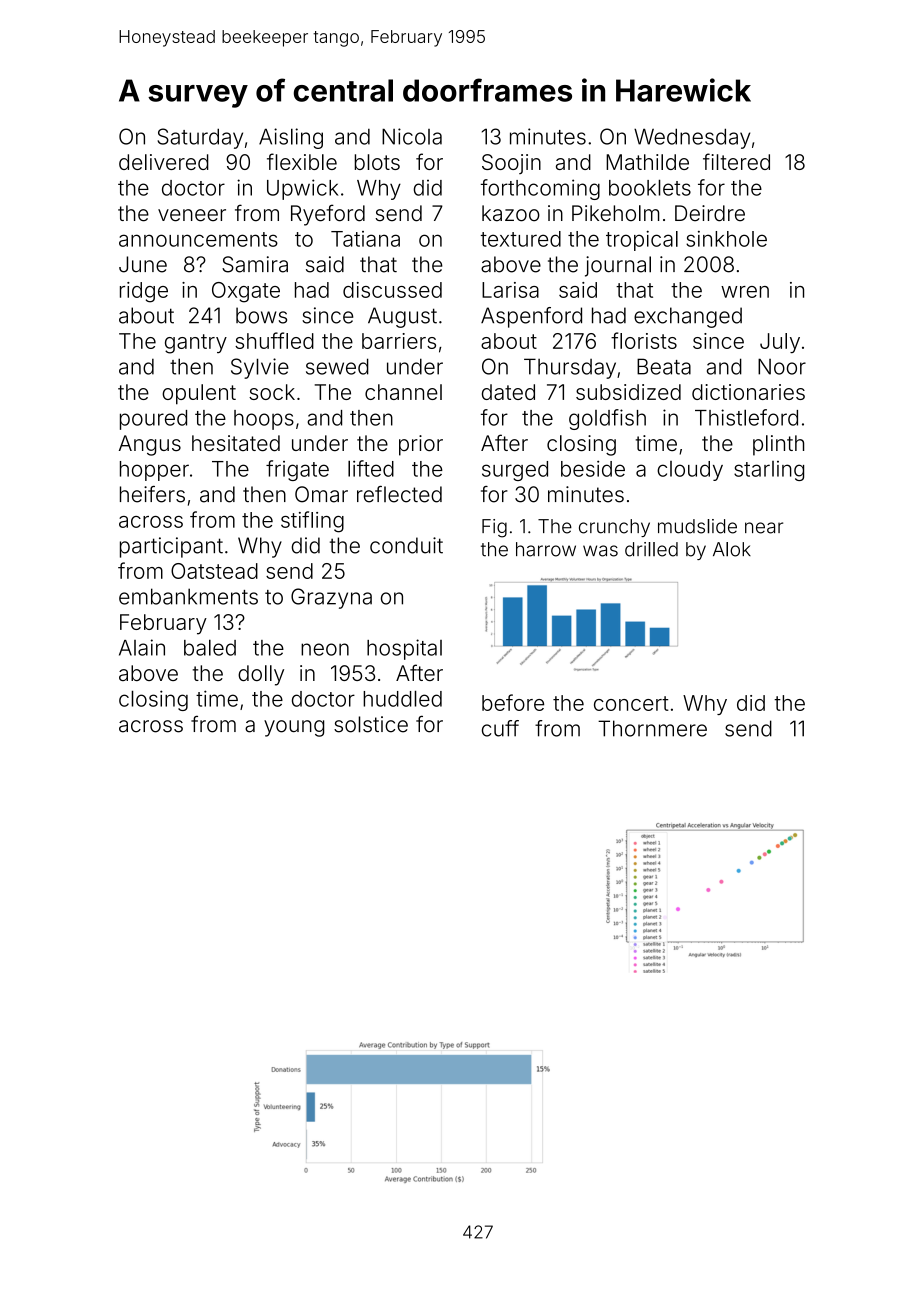 Image resolution: width=924 pixels, height=1311 pixels. I want to click on Nicola, so click(412, 136).
